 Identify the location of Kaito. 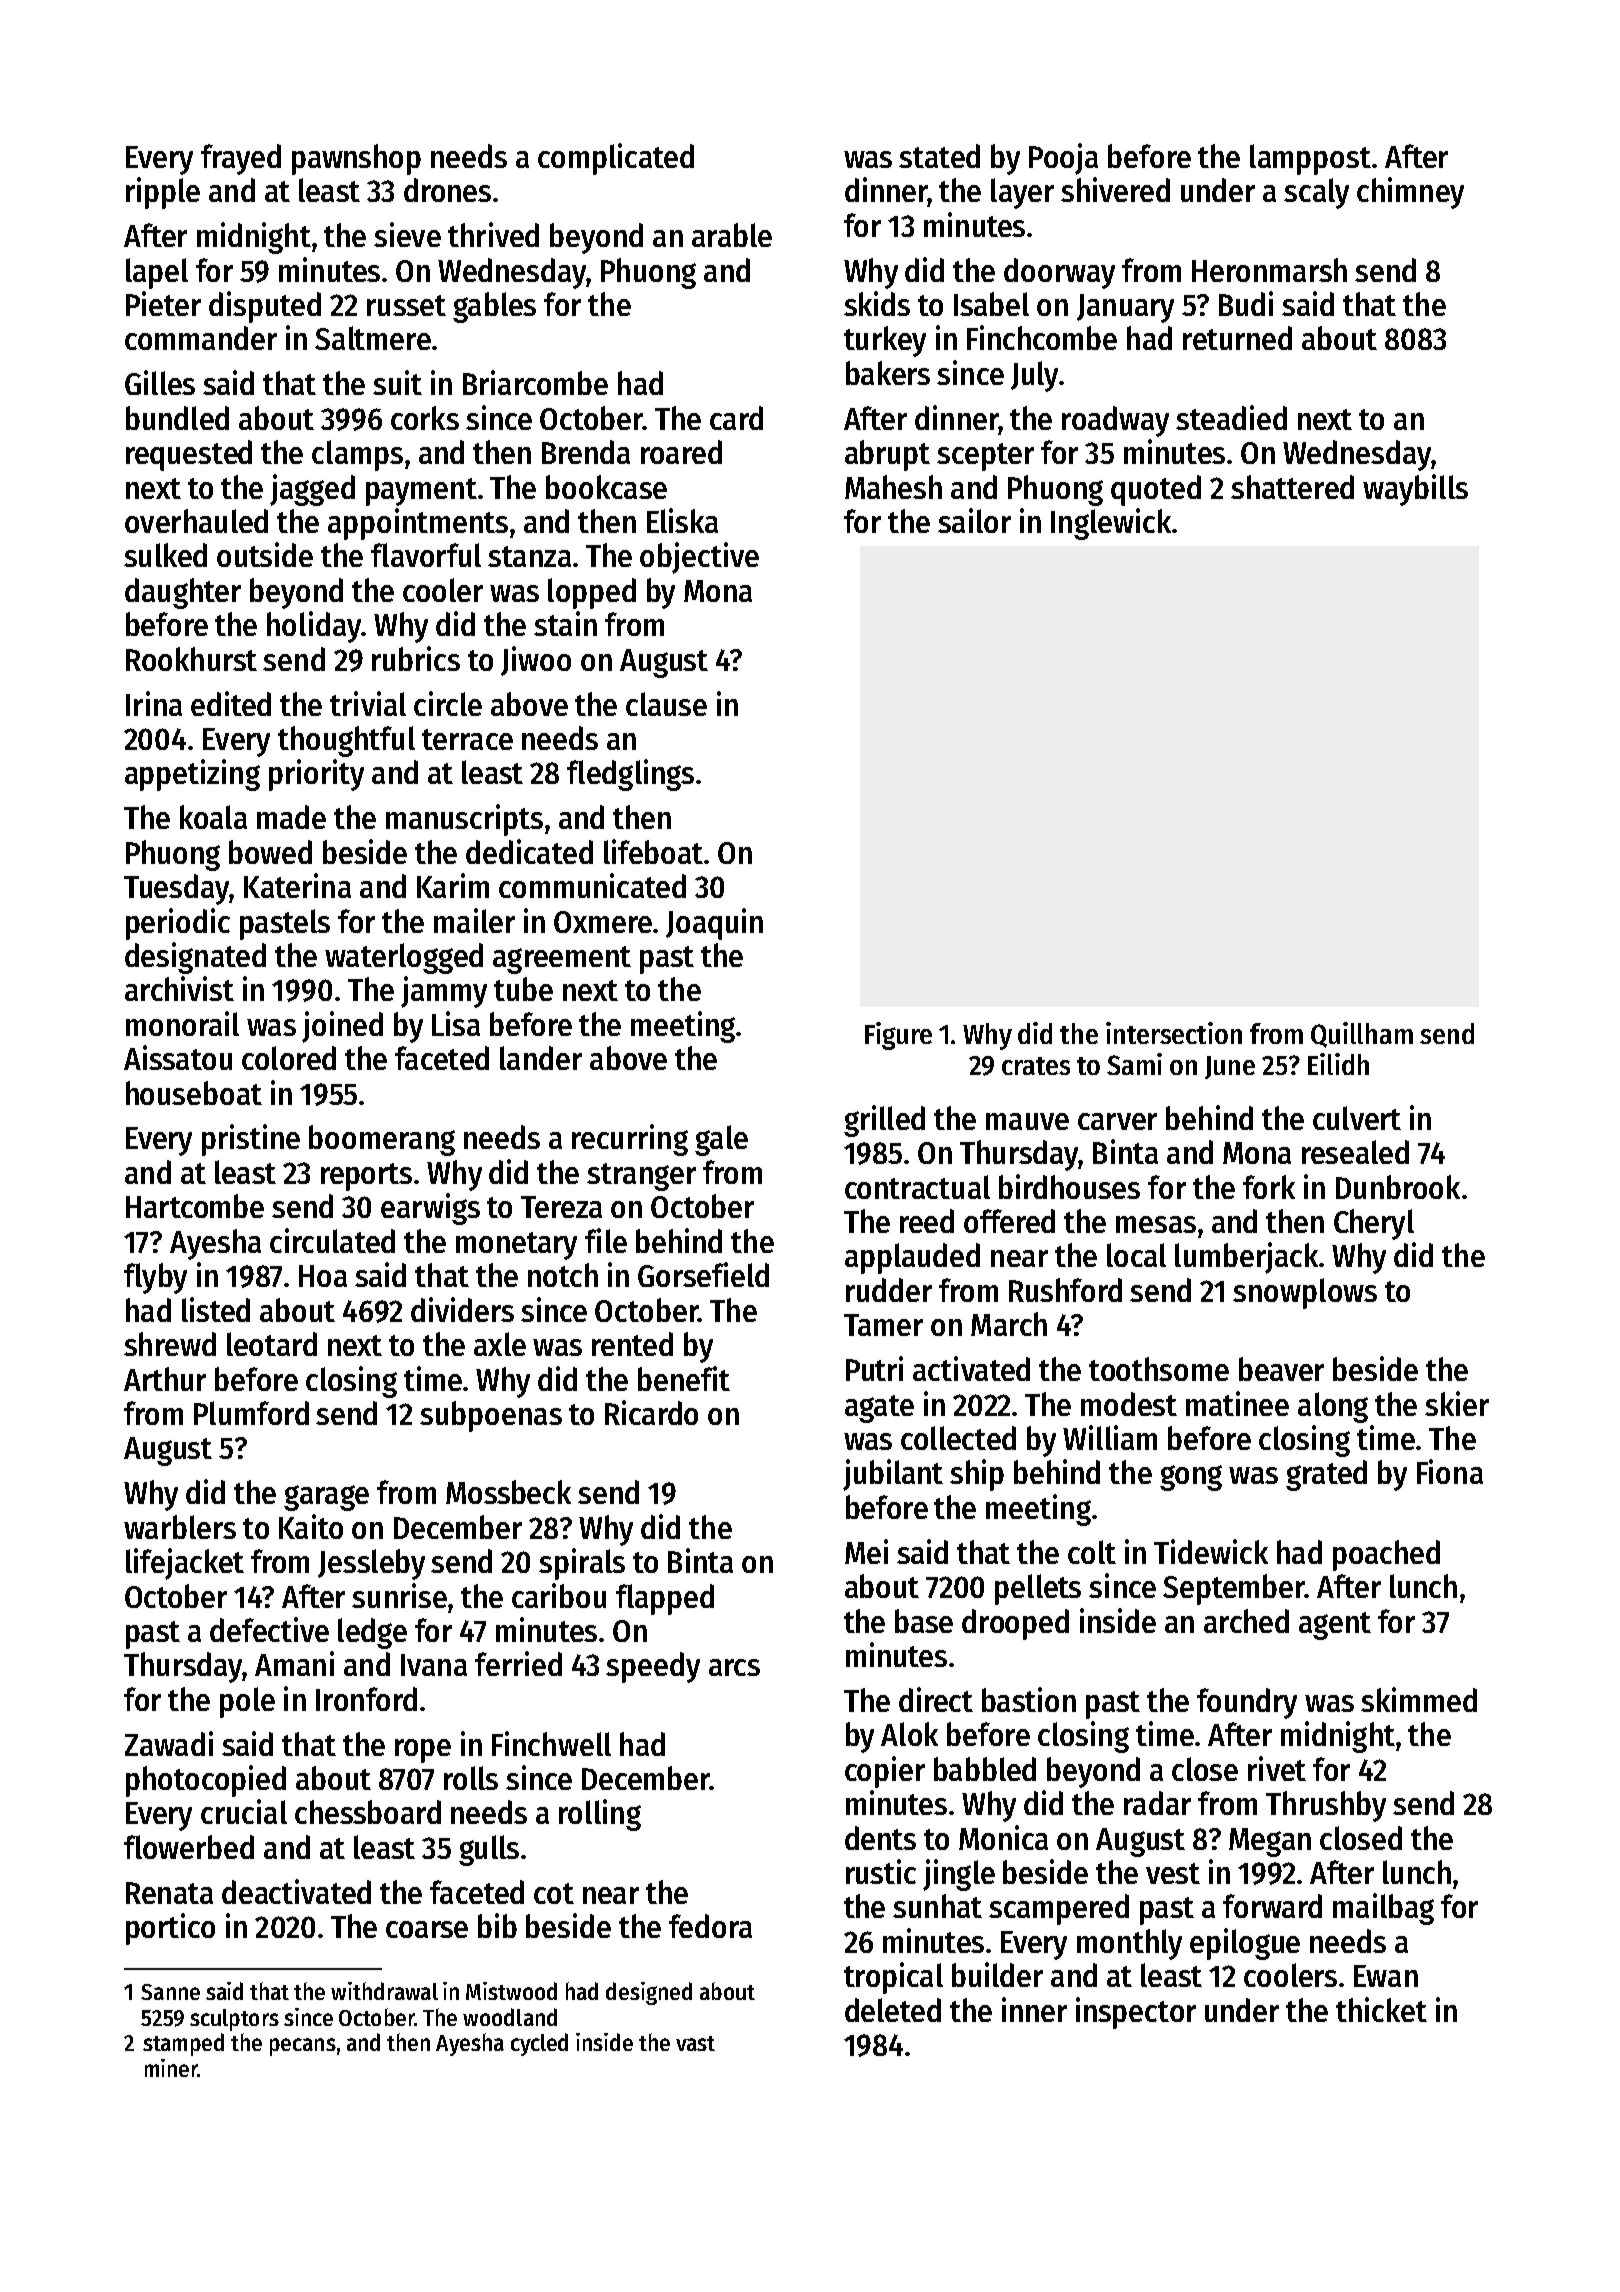
(311, 1526).
